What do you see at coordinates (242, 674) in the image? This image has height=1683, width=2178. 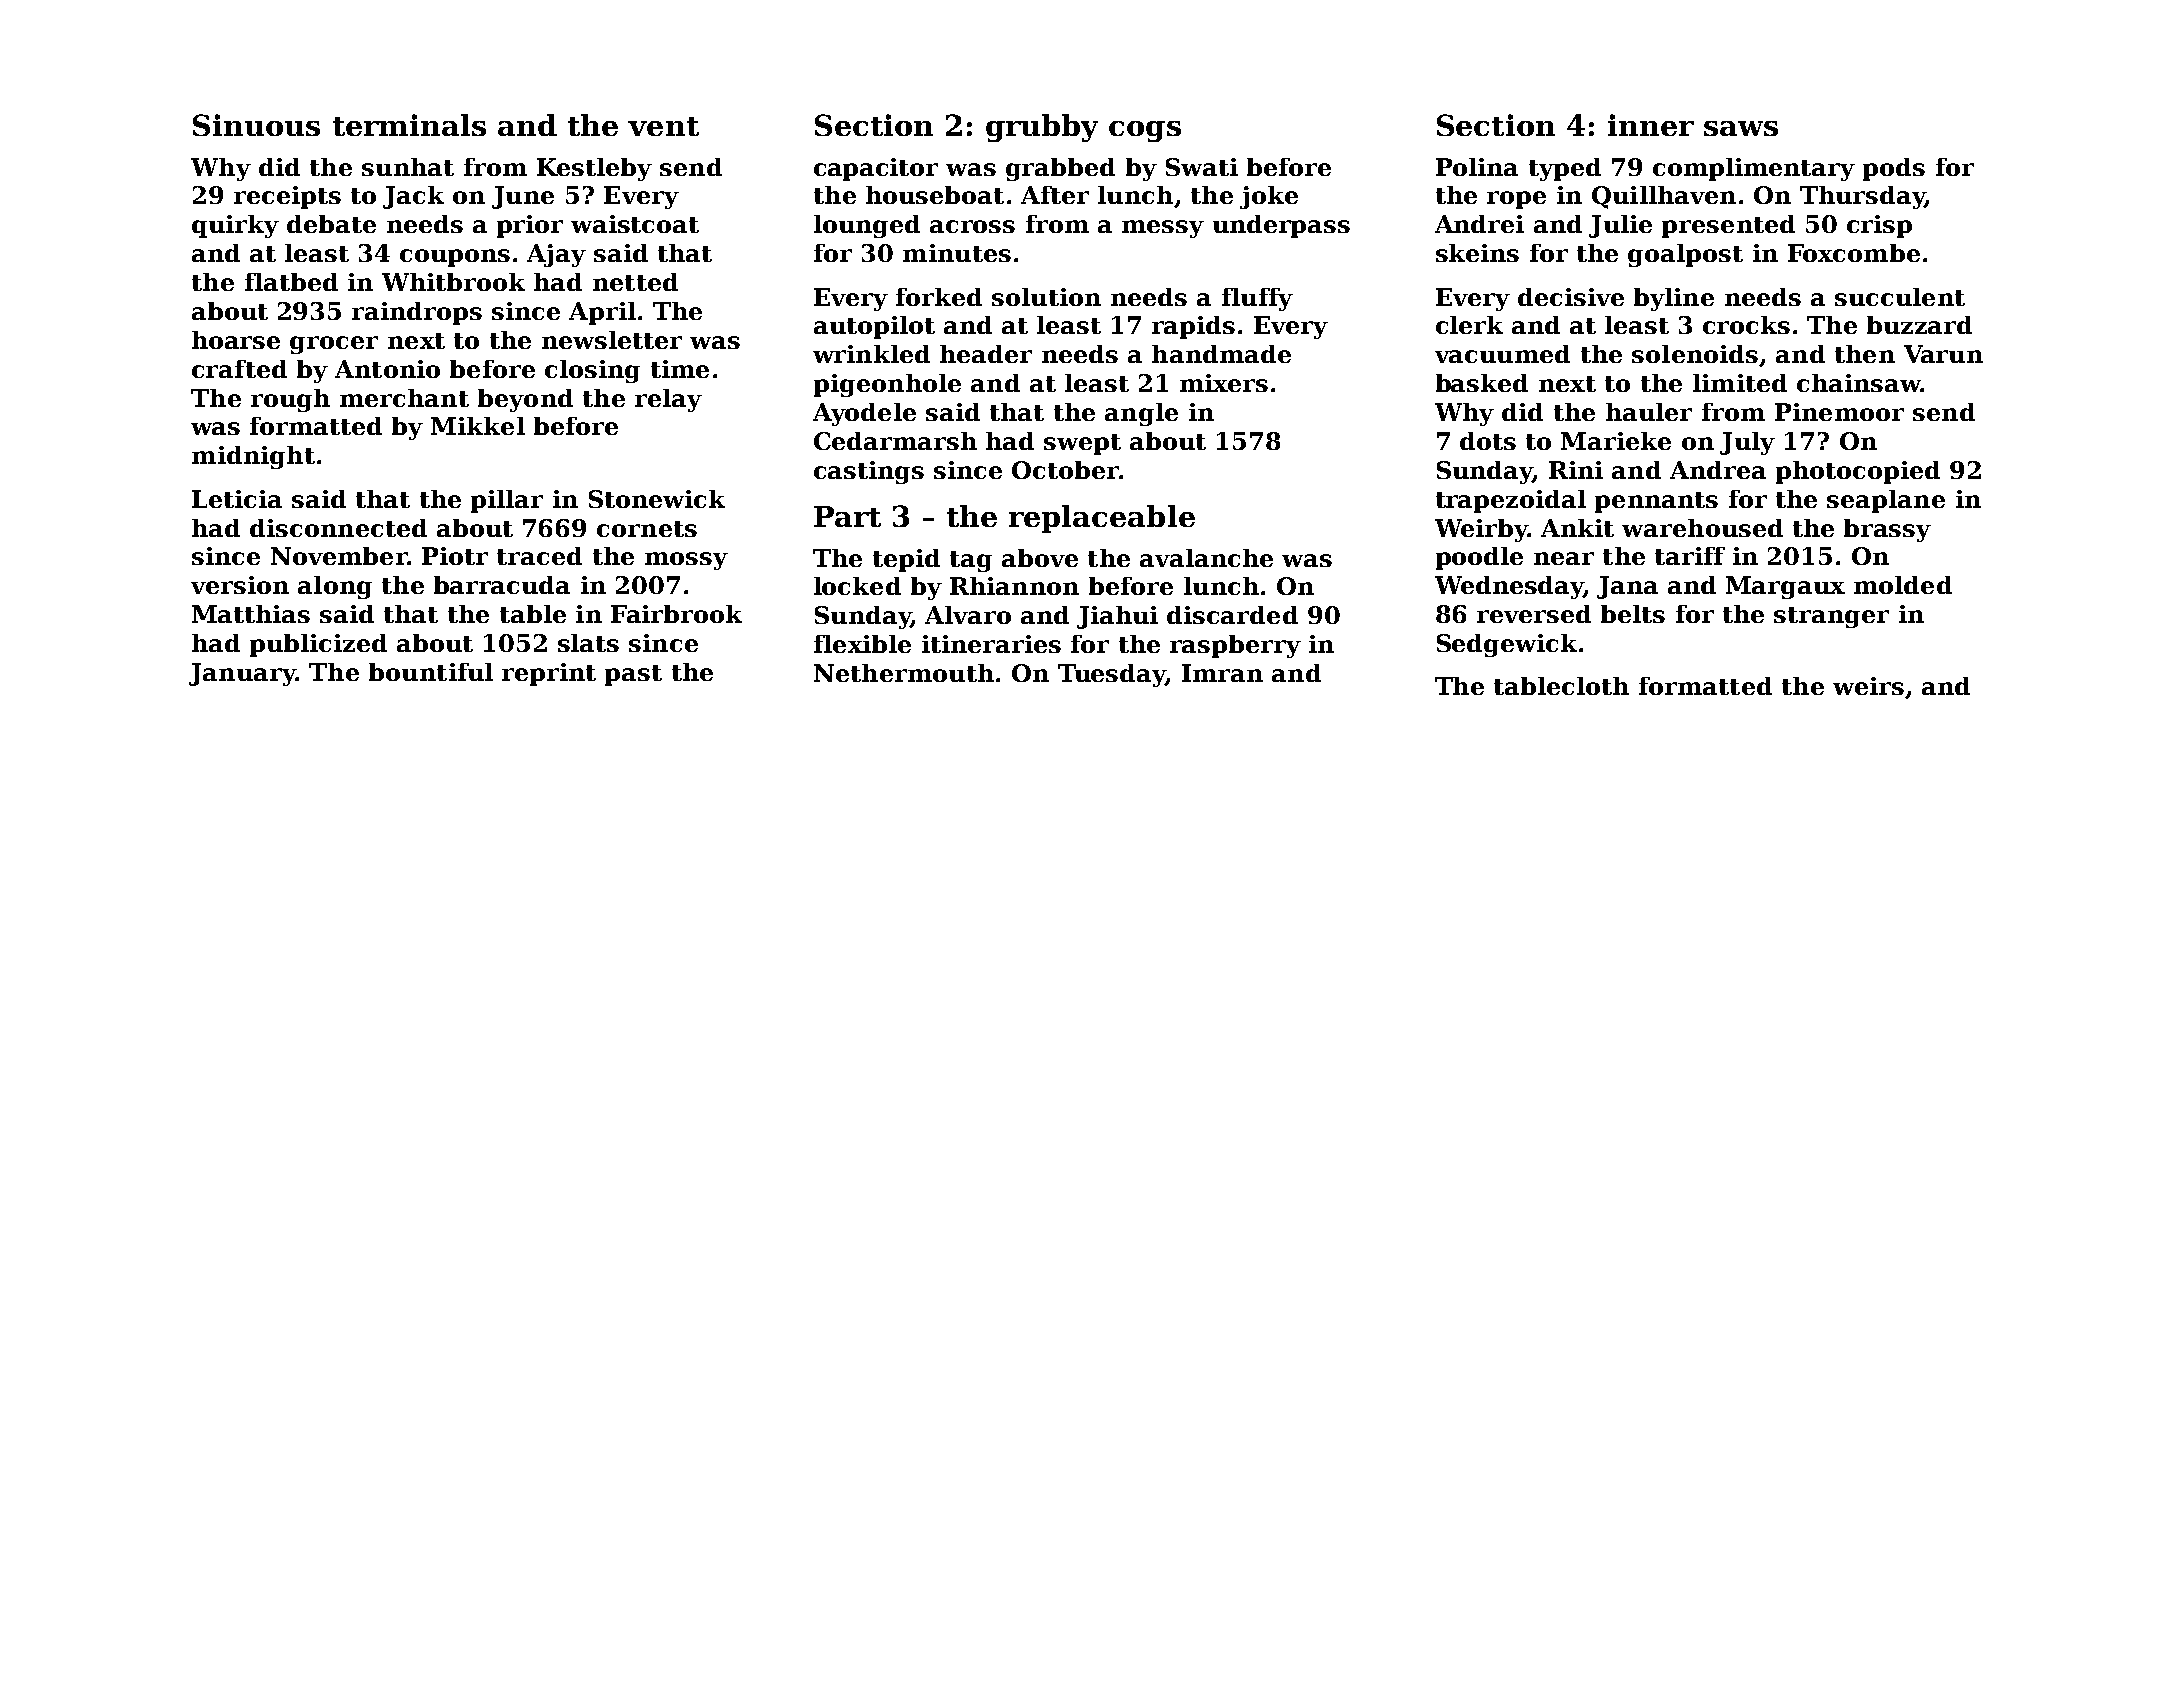 I see `January` at bounding box center [242, 674].
